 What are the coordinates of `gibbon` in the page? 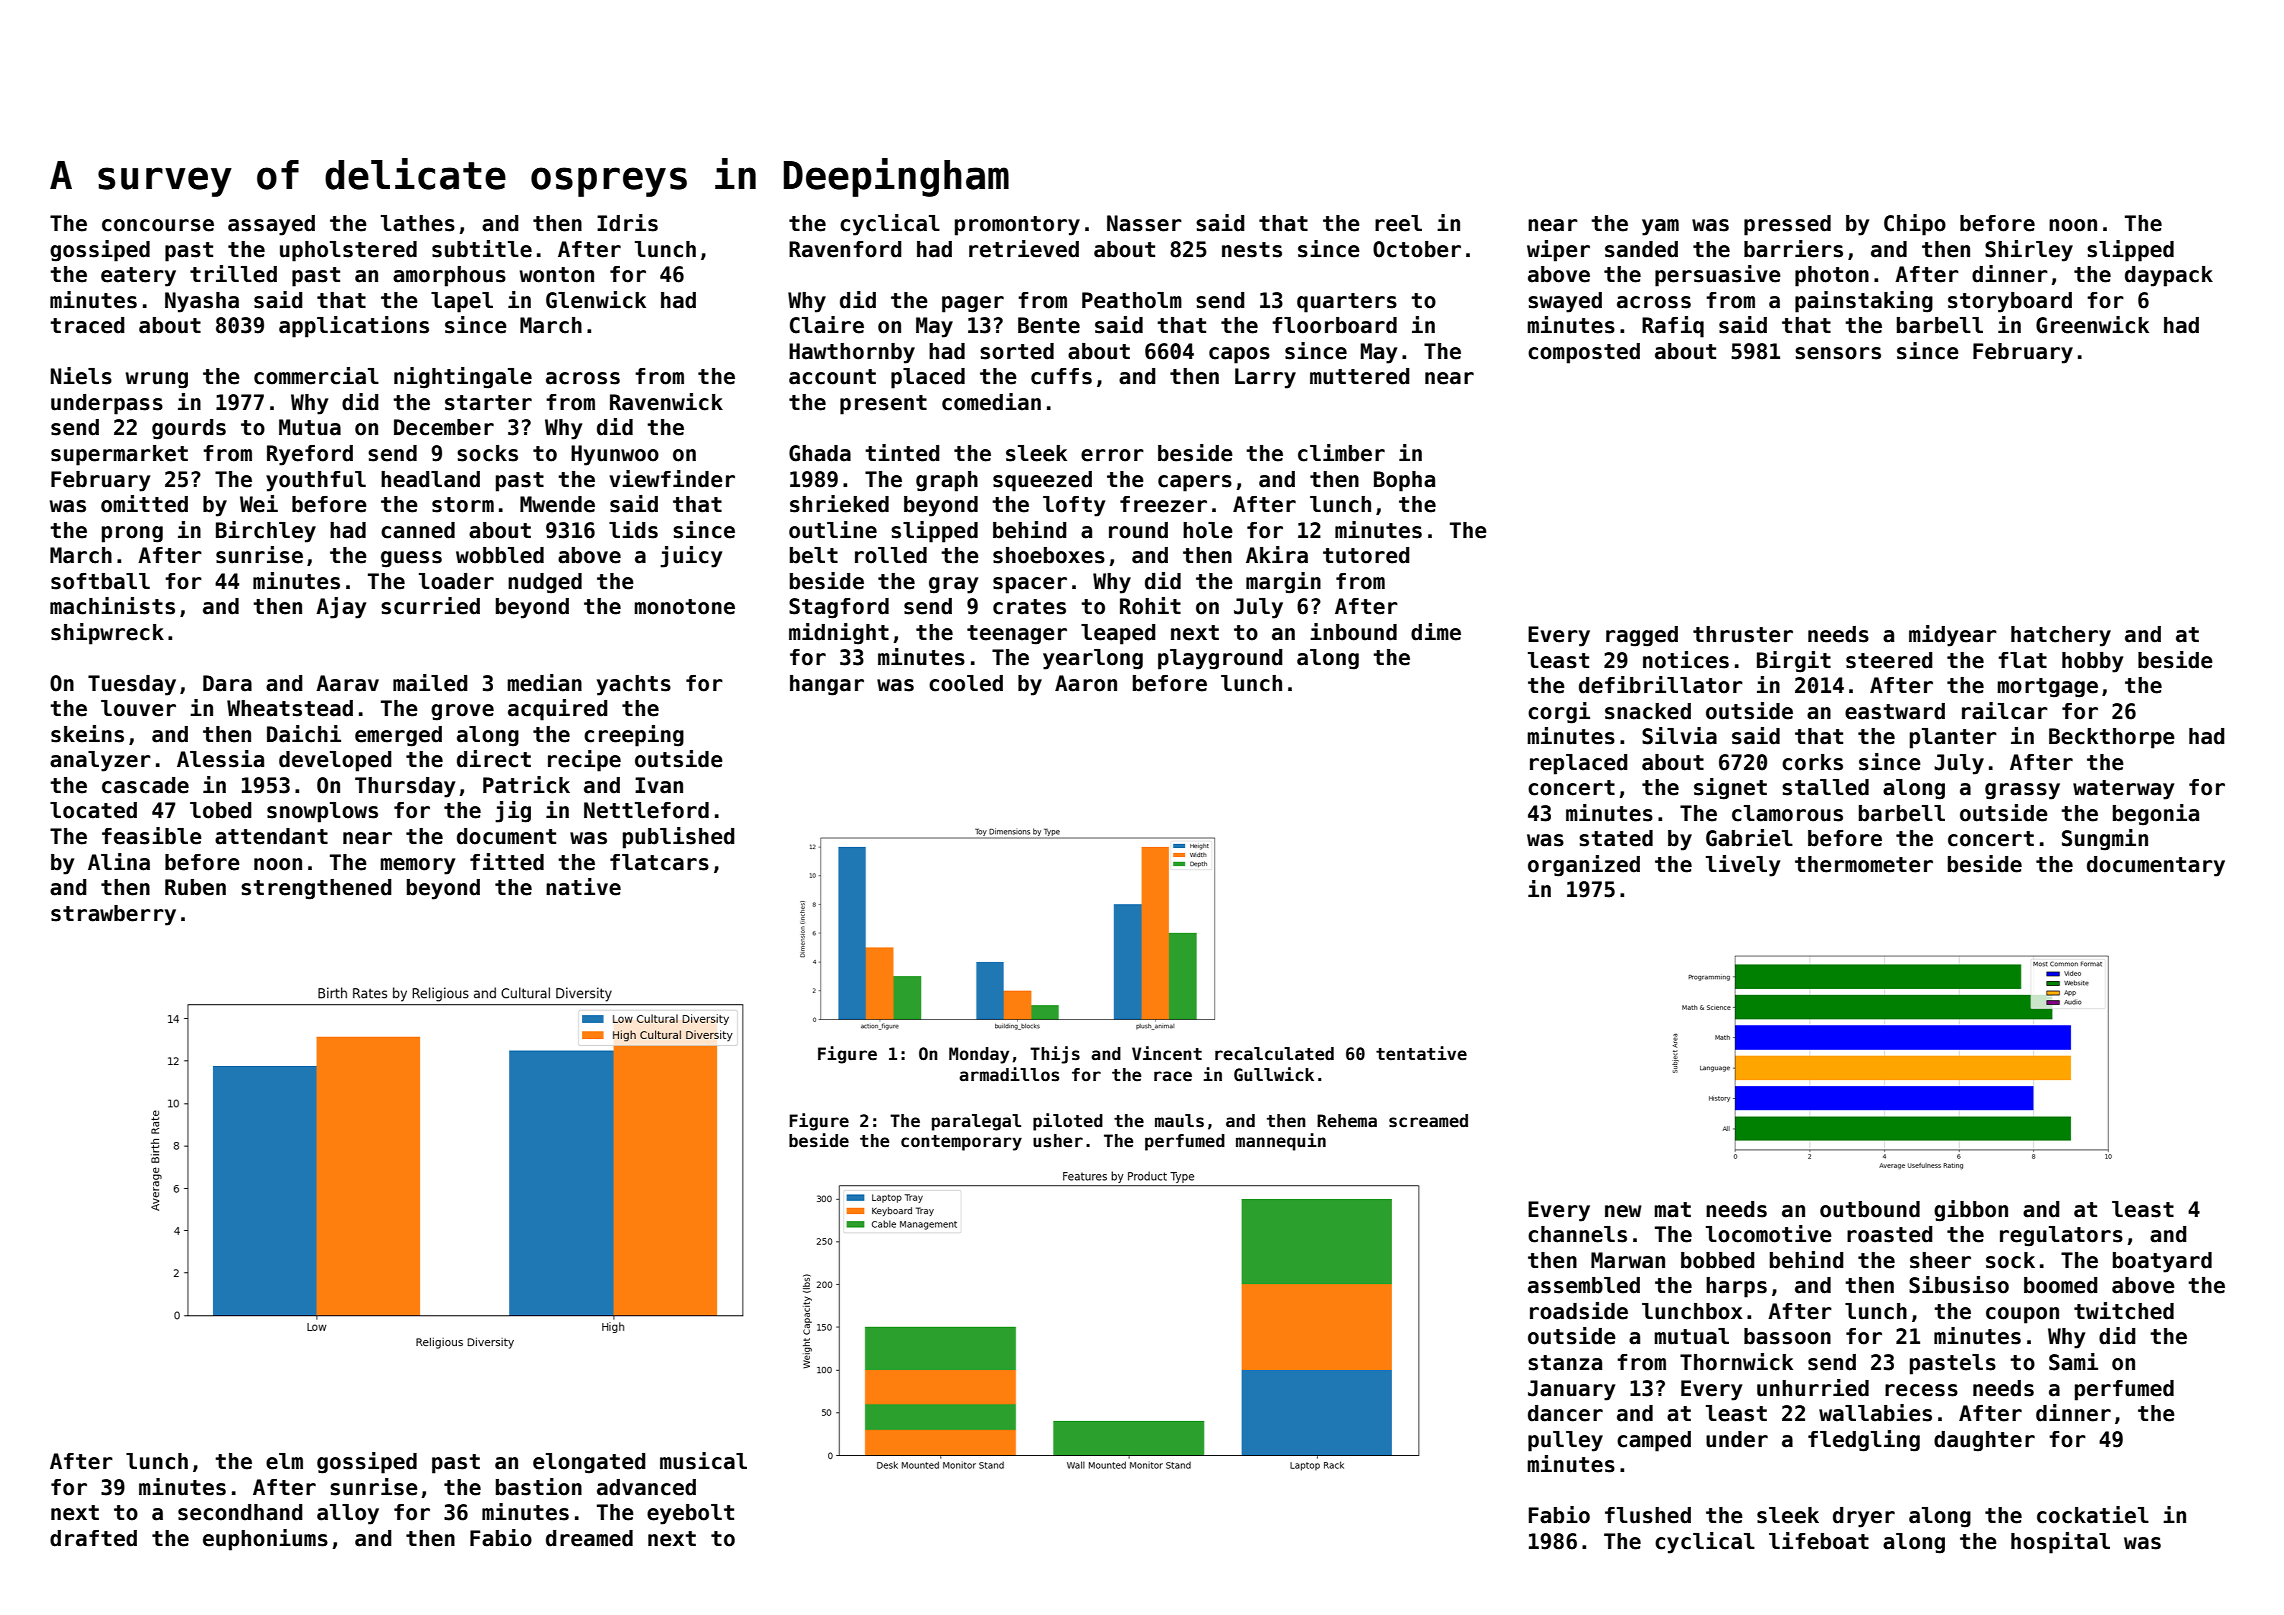 It's located at (1971, 1211).
